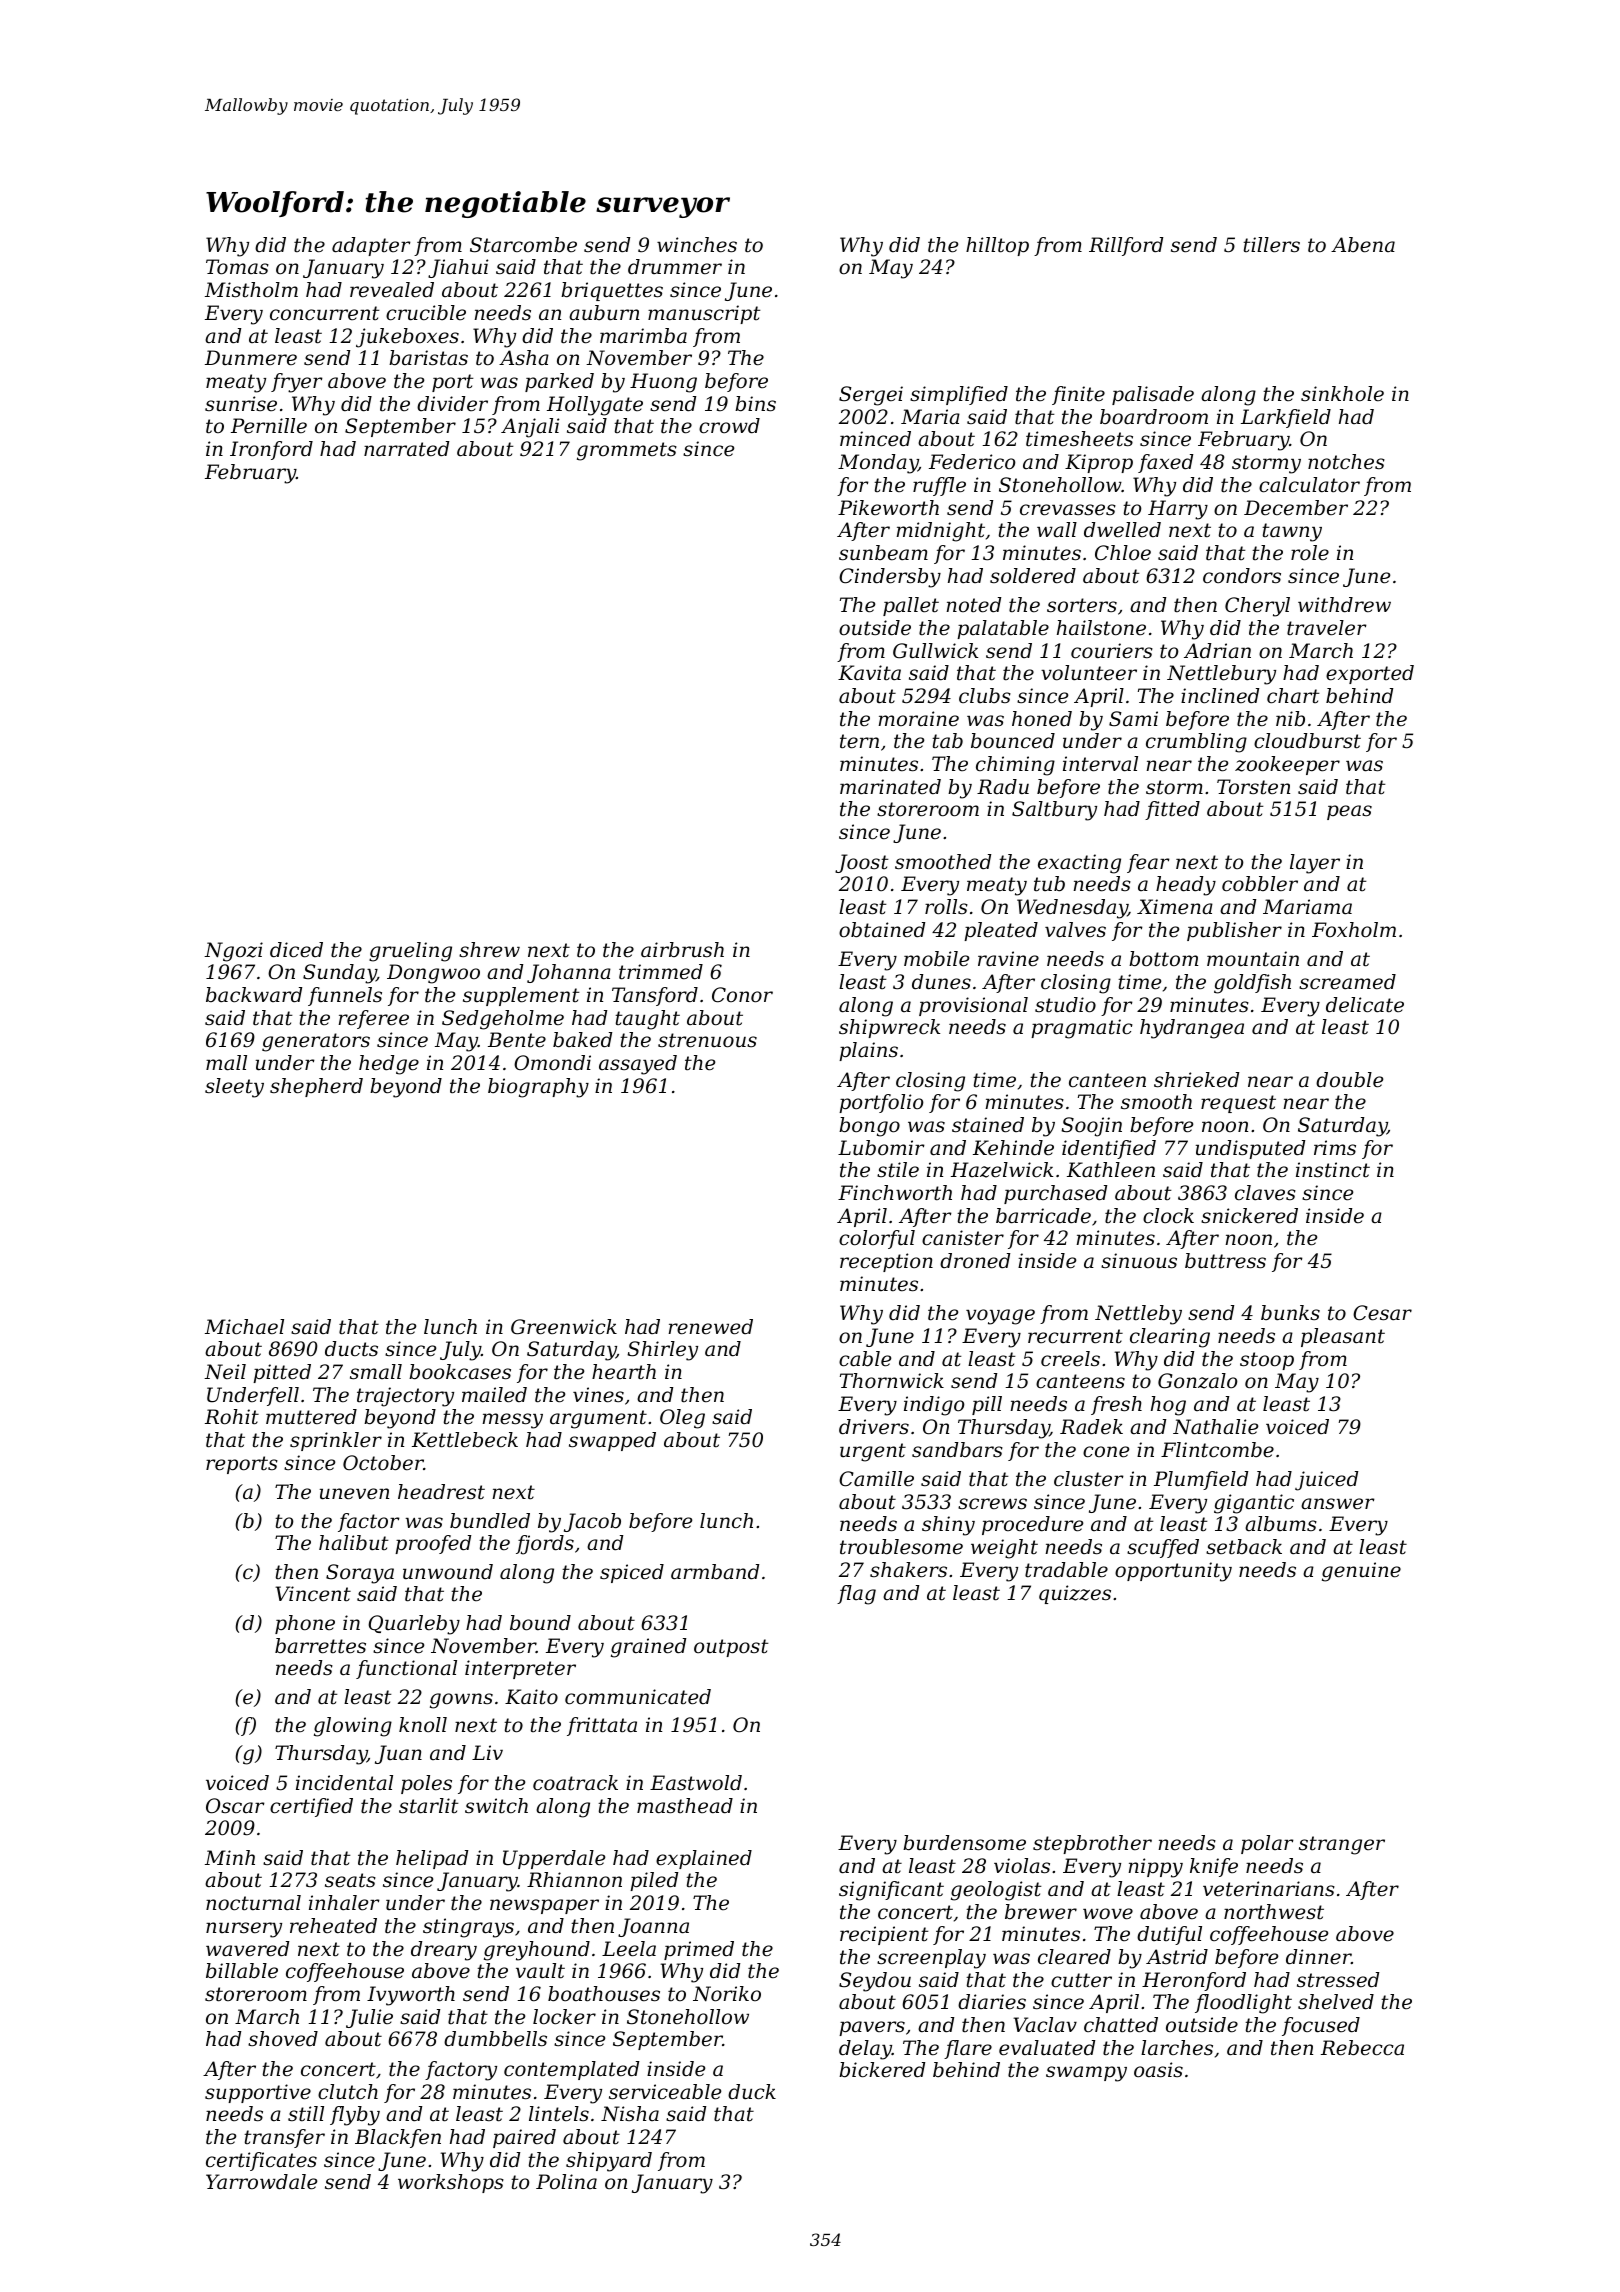 Image resolution: width=1620 pixels, height=2292 pixels. Describe the element at coordinates (233, 952) in the document. I see `Ngozi` at that location.
